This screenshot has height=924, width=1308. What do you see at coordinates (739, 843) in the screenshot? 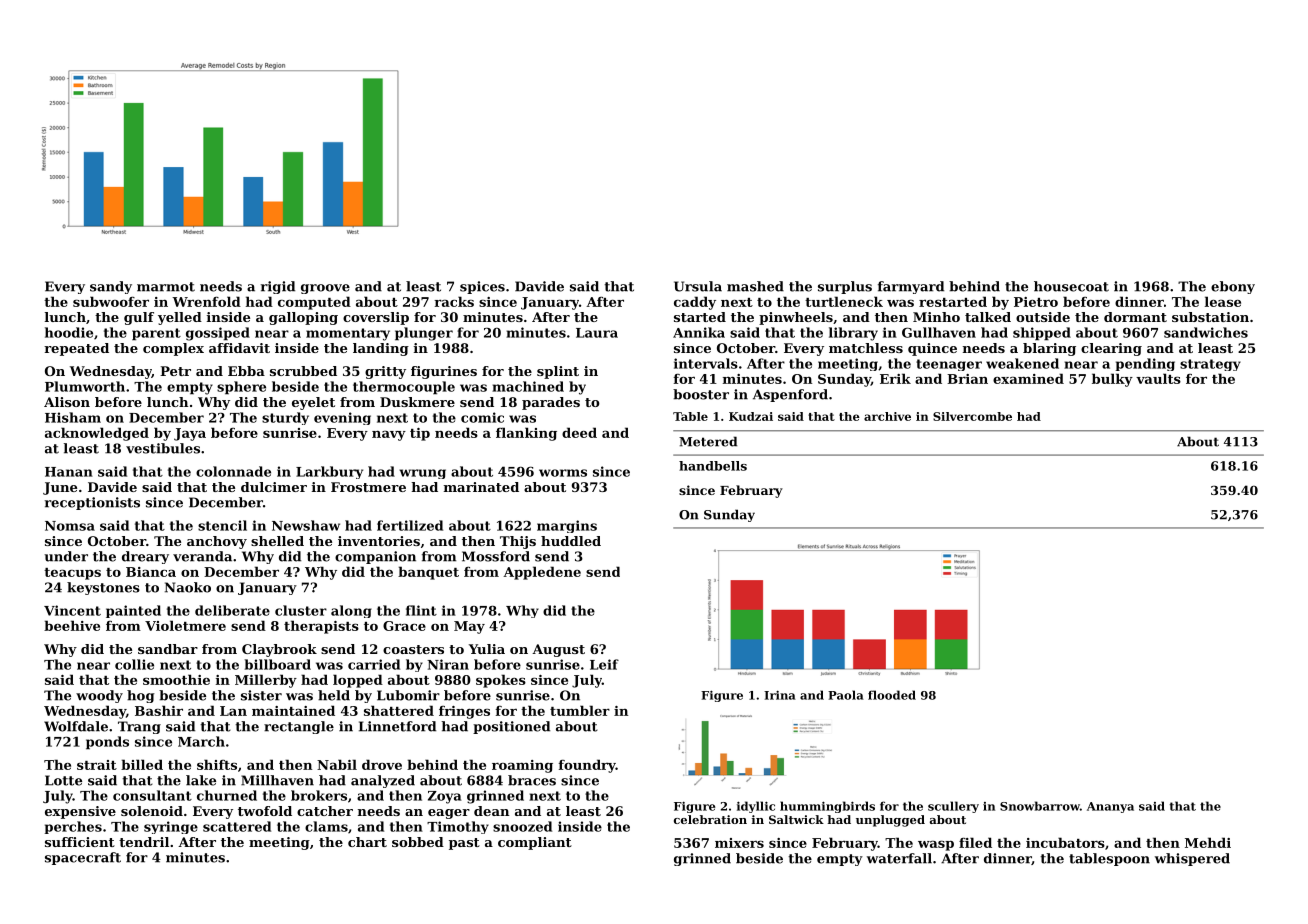
I see `mixers` at bounding box center [739, 843].
